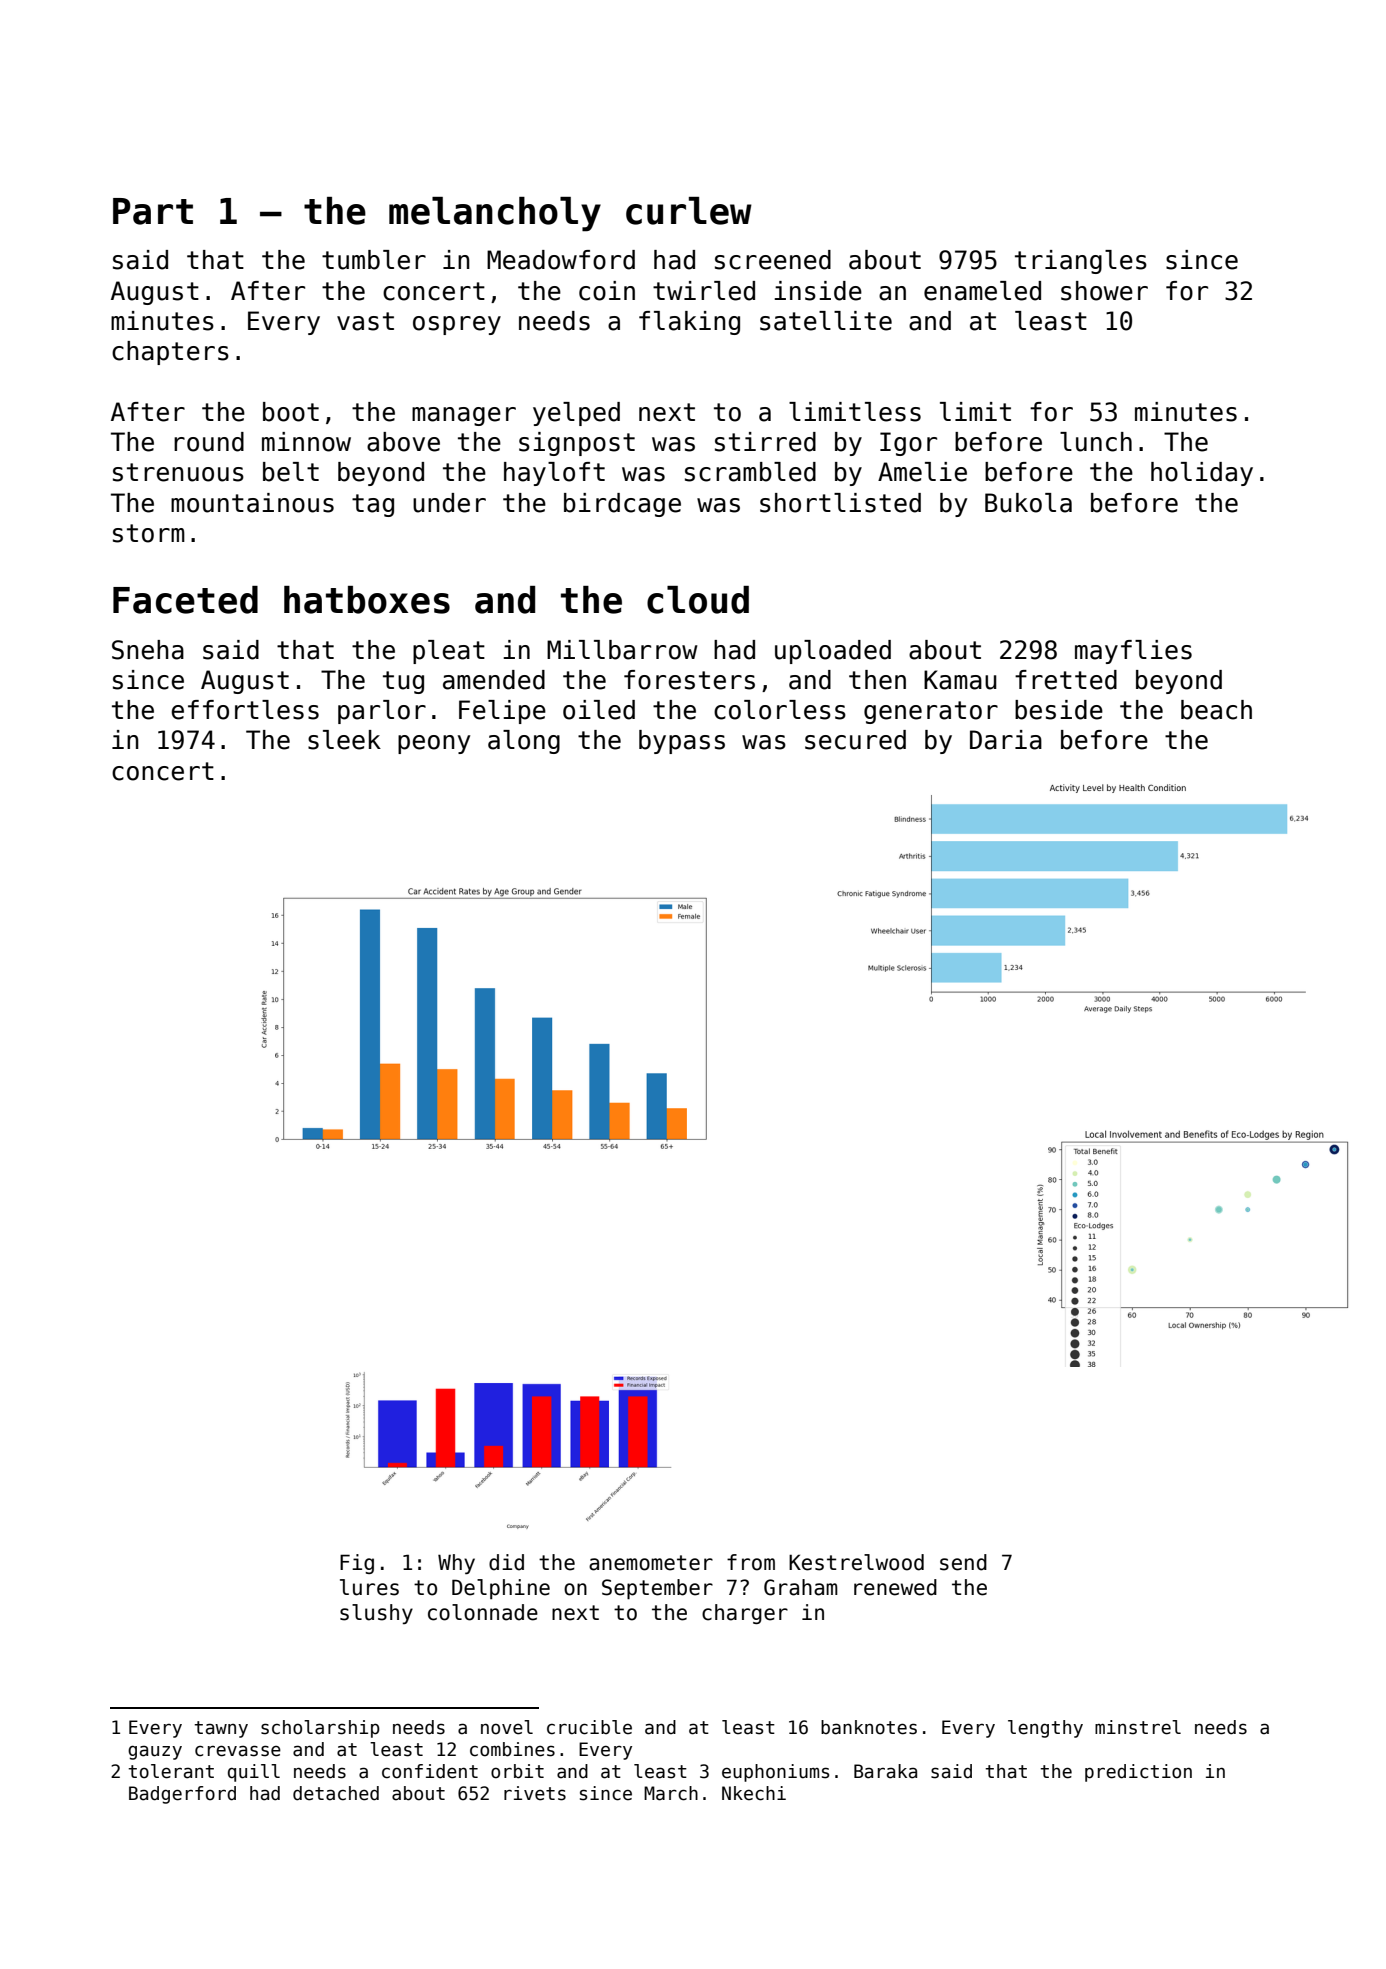 Image resolution: width=1386 pixels, height=1969 pixels. I want to click on secured, so click(855, 740).
